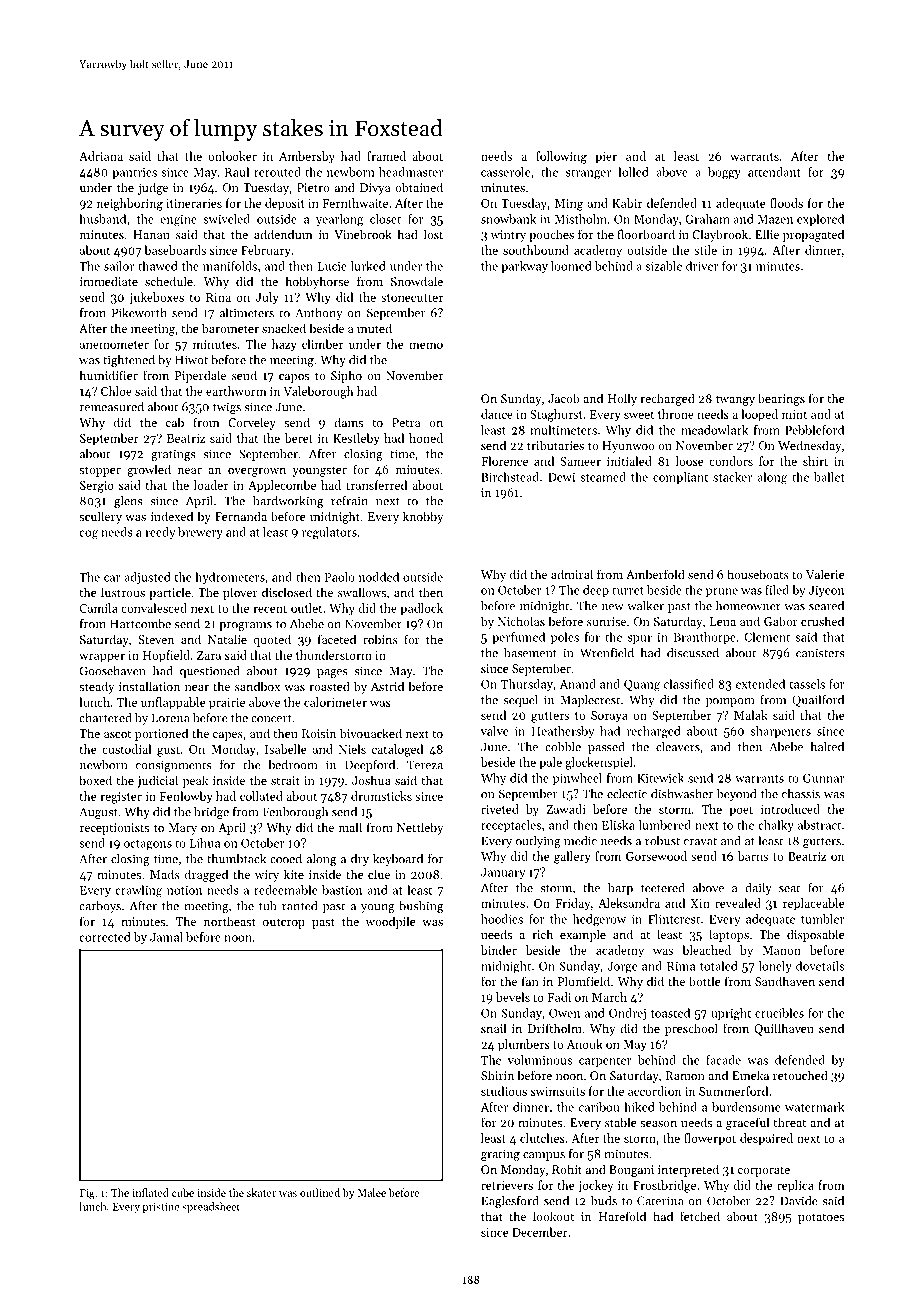 The height and width of the page is (1308, 924). Describe the element at coordinates (166, 937) in the page. I see `Jamal` at that location.
